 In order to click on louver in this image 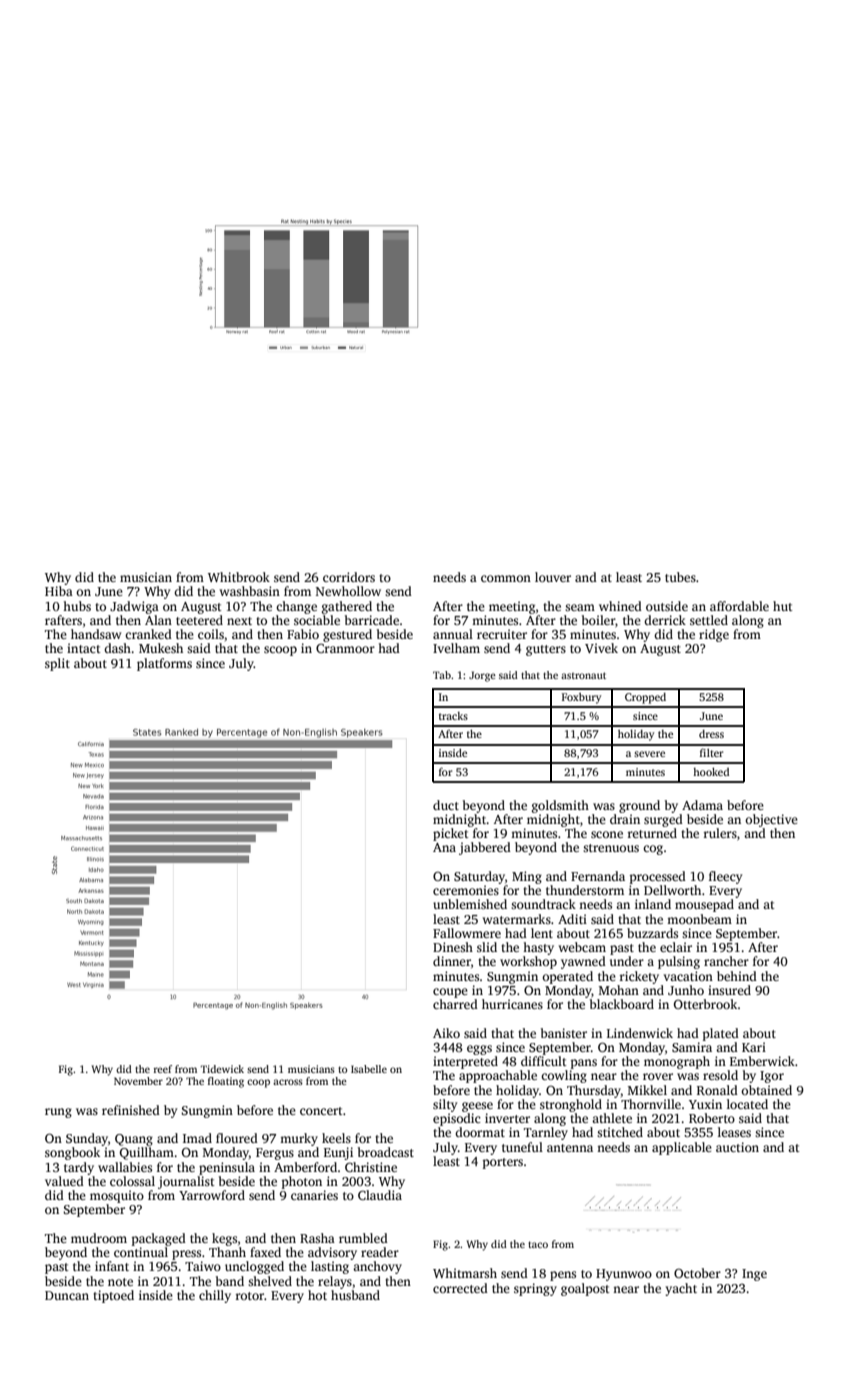, I will do `click(553, 577)`.
